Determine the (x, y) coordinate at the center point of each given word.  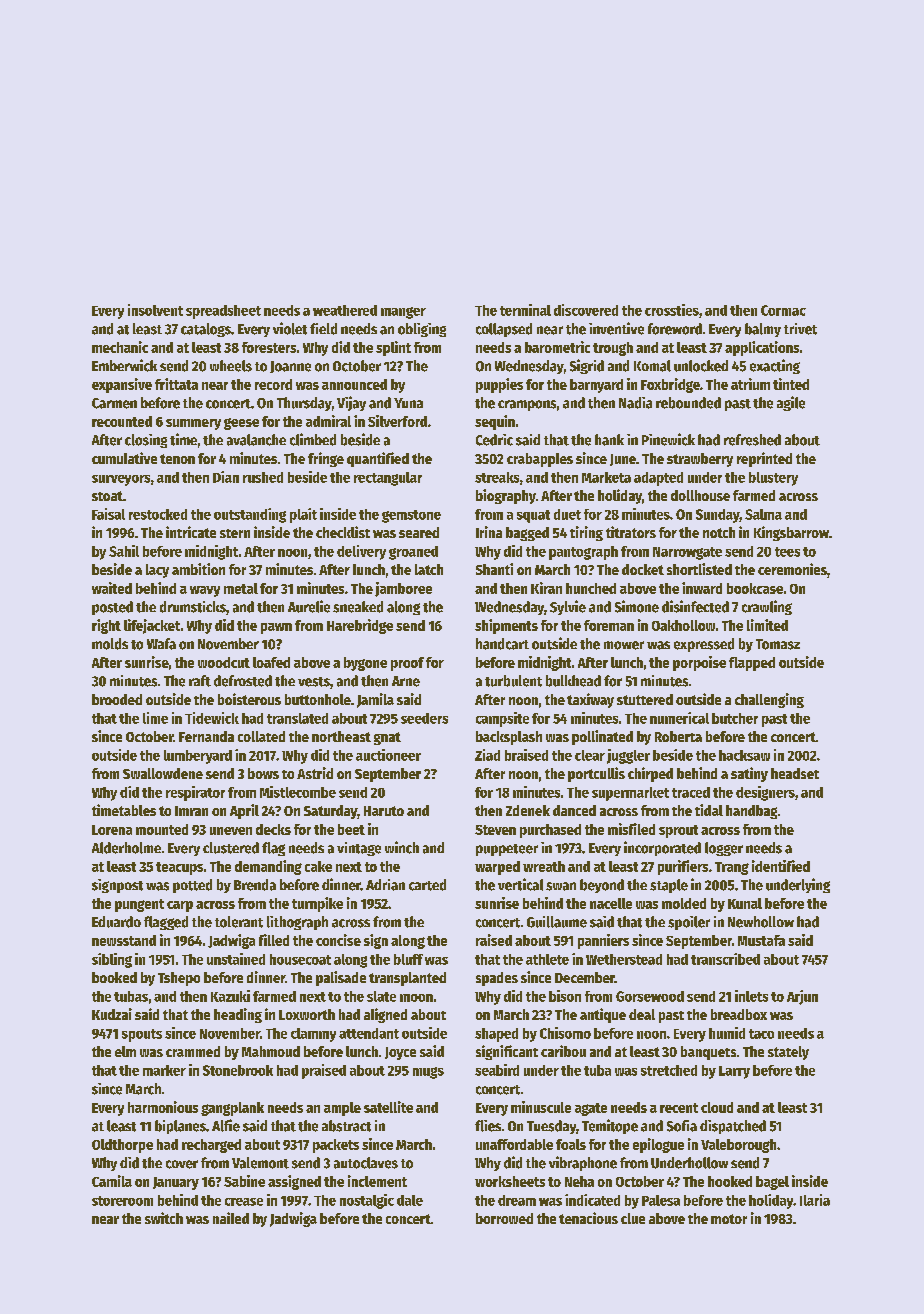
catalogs (206, 330)
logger (724, 849)
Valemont (260, 1163)
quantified (378, 459)
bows (263, 773)
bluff (408, 959)
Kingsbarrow (791, 533)
